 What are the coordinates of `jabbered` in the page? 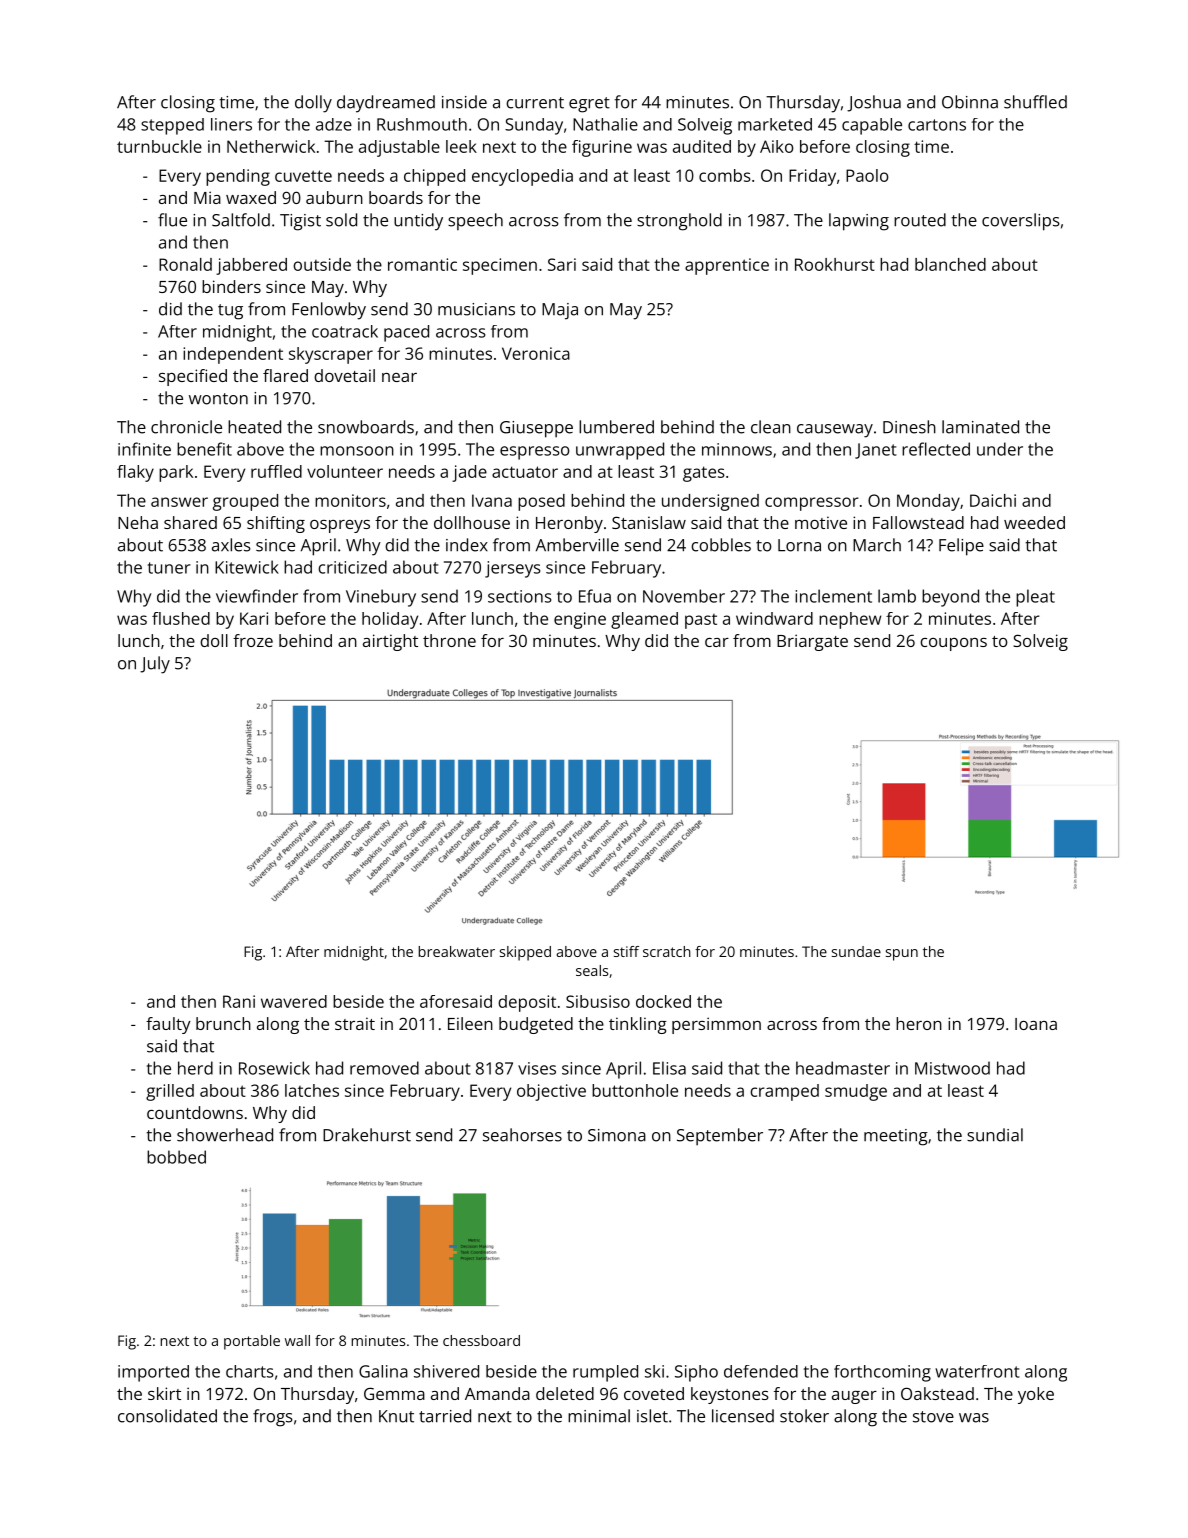 It's located at (251, 266).
